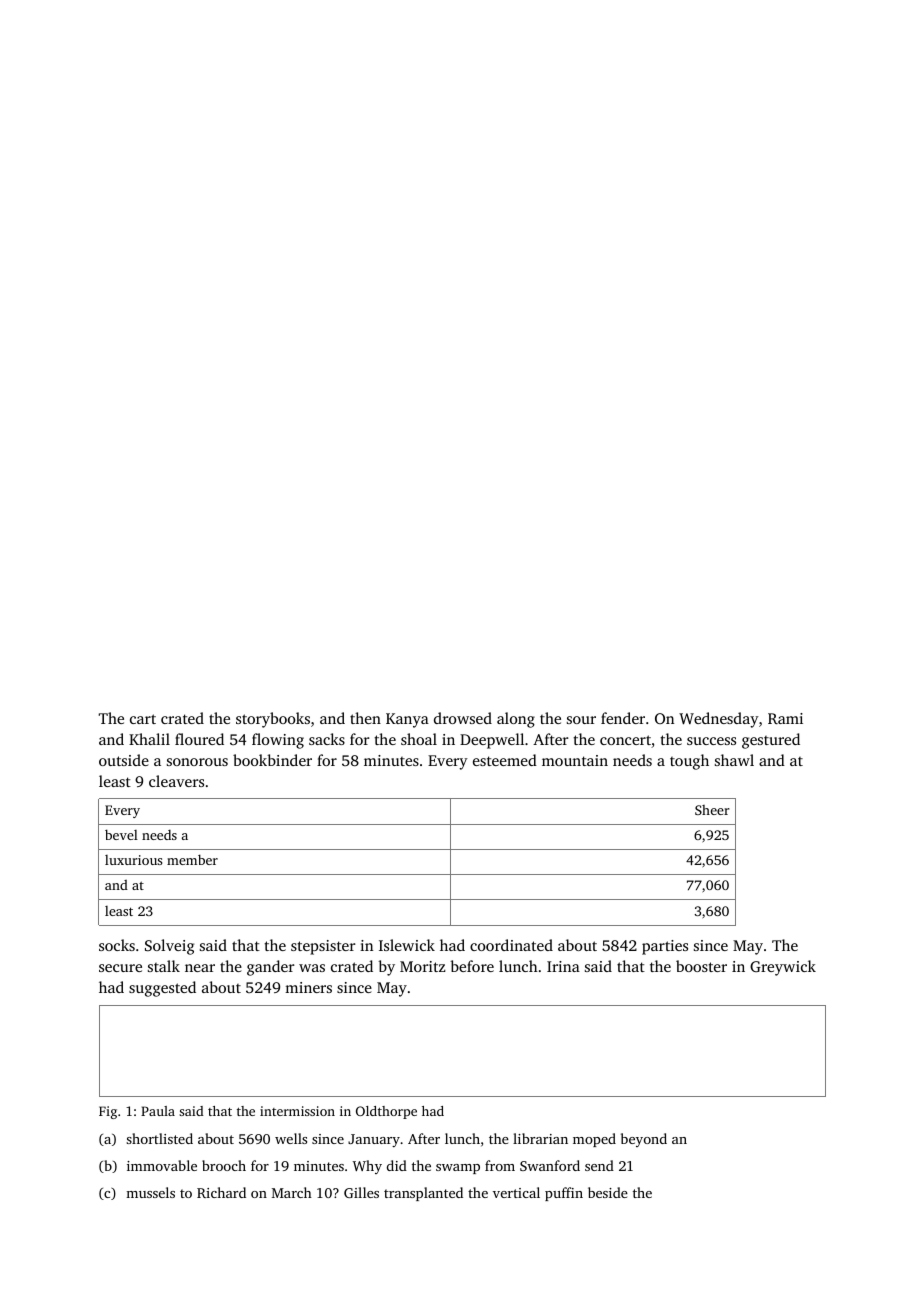 The width and height of the document is (924, 1314). What do you see at coordinates (143, 719) in the document?
I see `cart` at bounding box center [143, 719].
